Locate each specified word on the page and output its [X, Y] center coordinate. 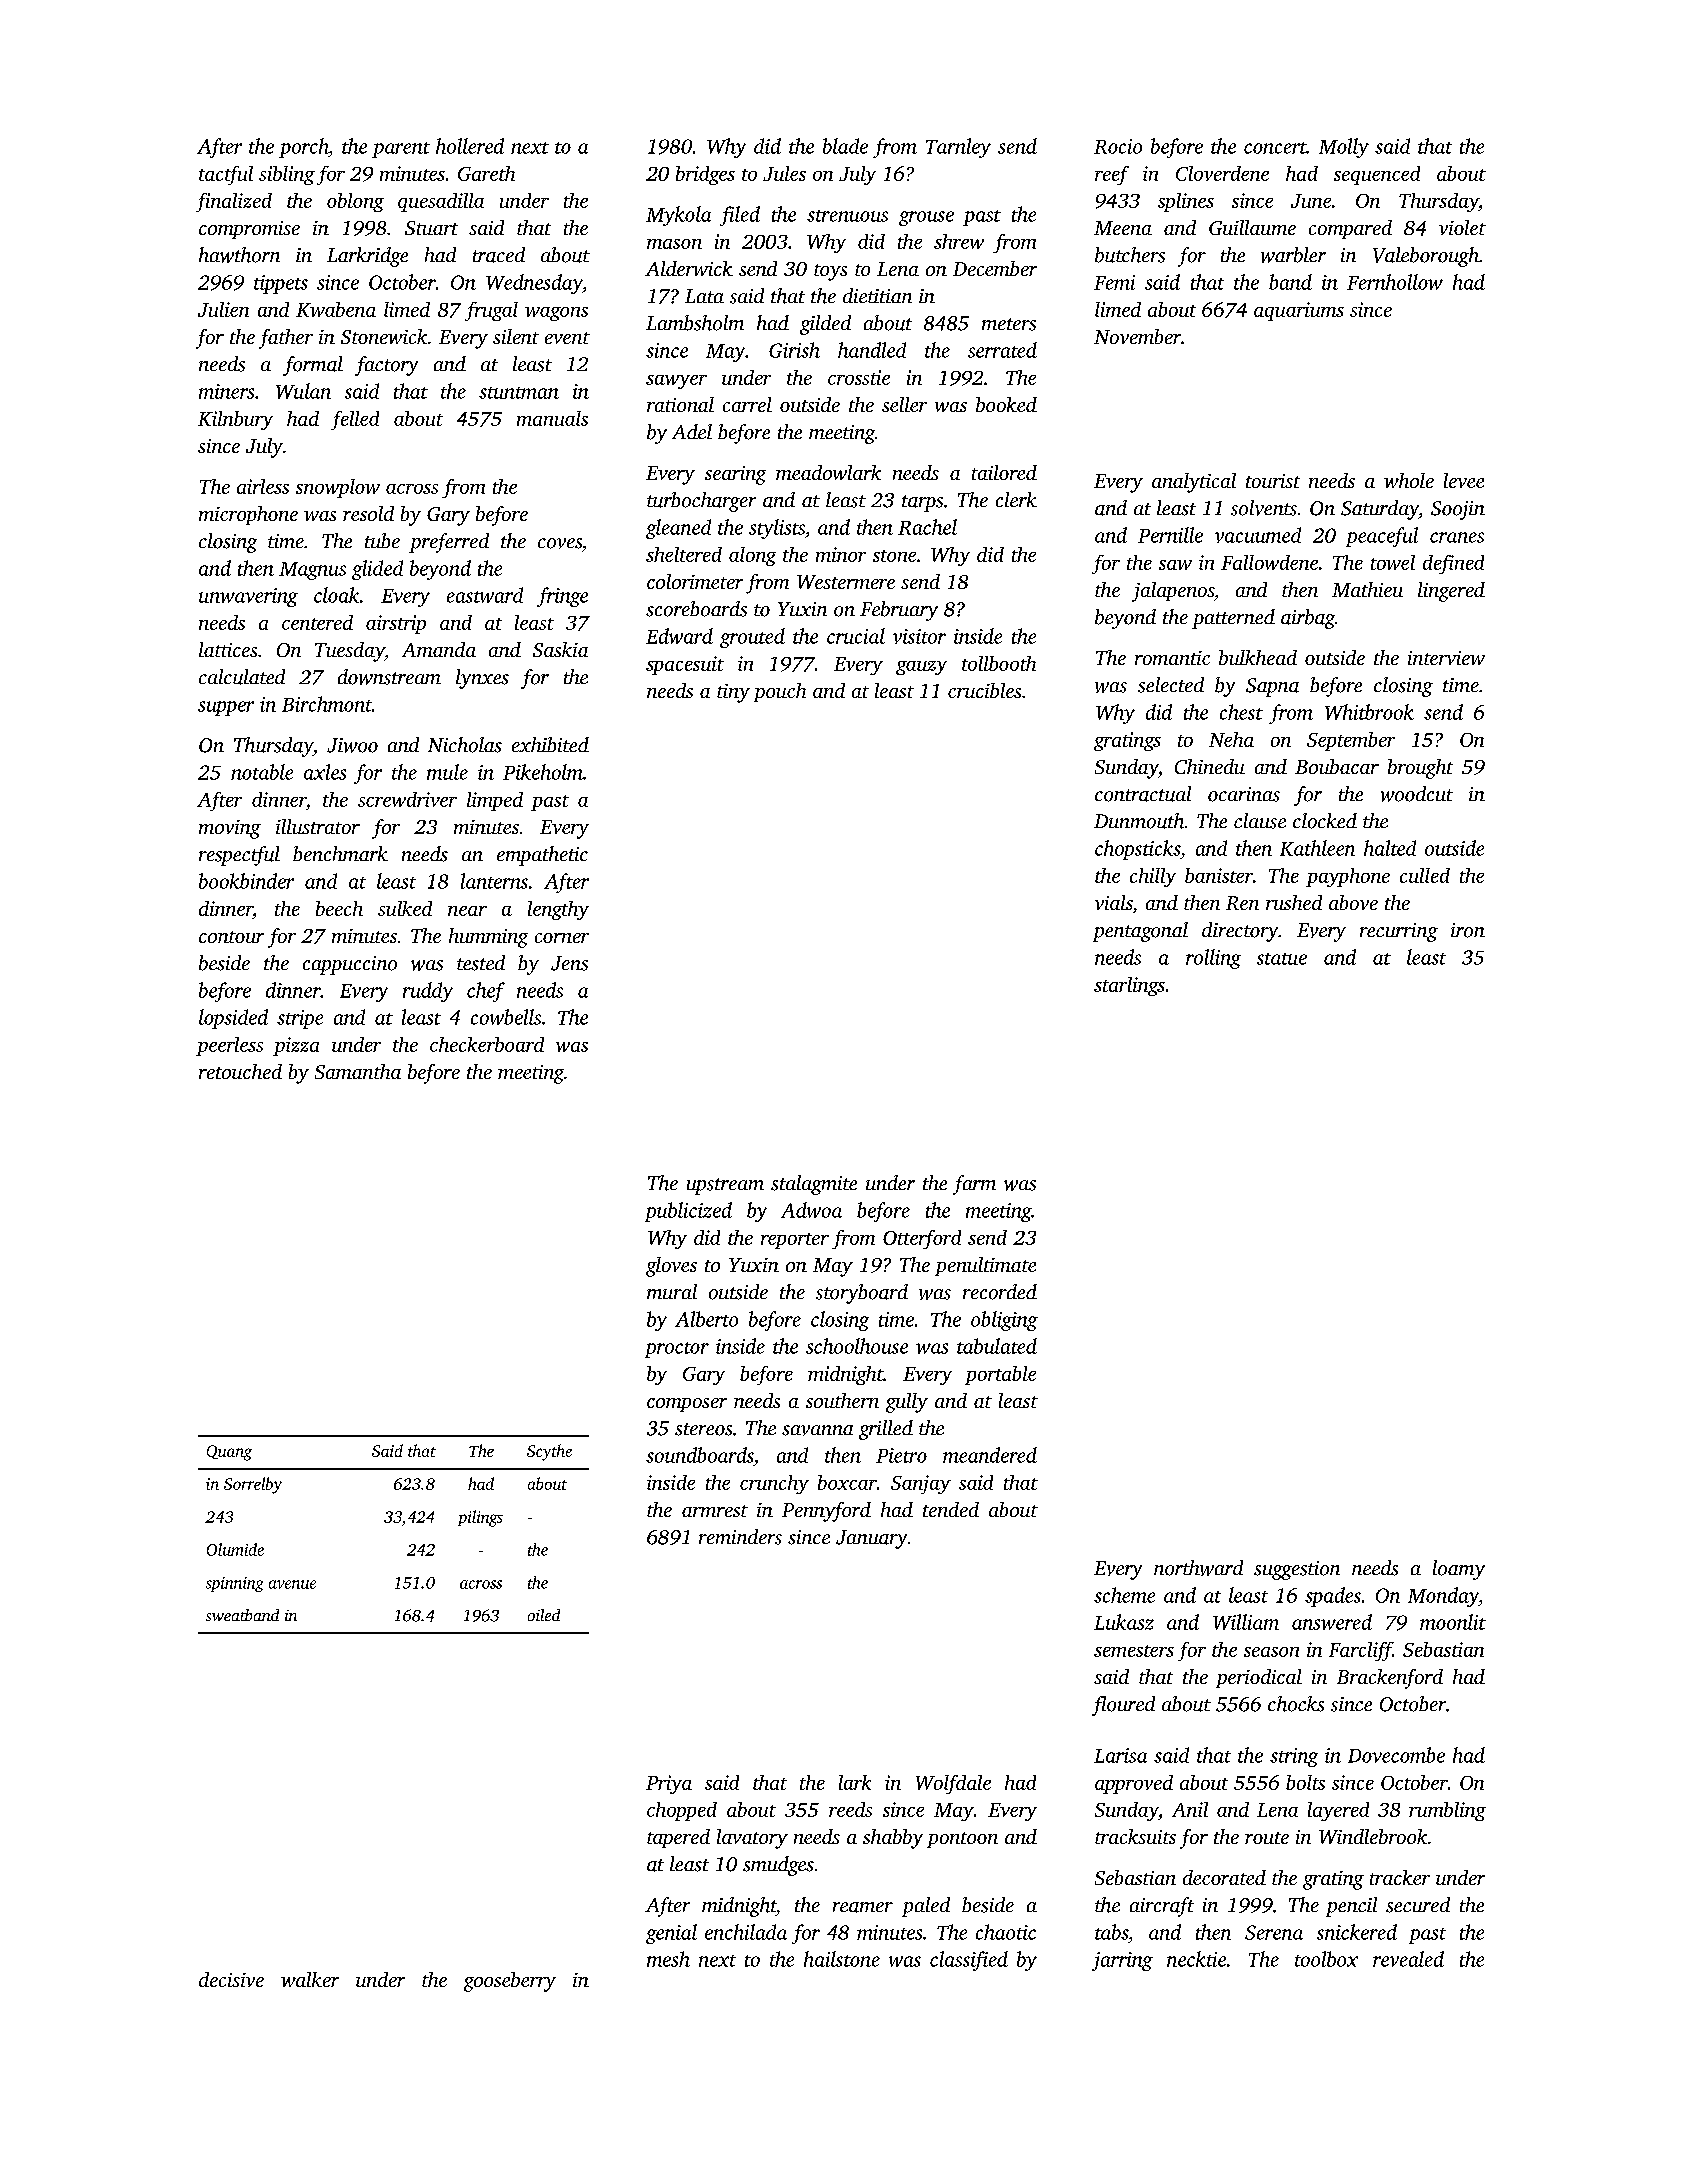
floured [1123, 1706]
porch [303, 148]
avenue [292, 1584]
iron [1468, 930]
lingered [1451, 592]
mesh [668, 1959]
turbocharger [701, 502]
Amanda [439, 649]
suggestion [1297, 1570]
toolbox [1326, 1959]
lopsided [233, 1019]
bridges [705, 175]
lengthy [558, 910]
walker [310, 1979]
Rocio [1118, 146]
